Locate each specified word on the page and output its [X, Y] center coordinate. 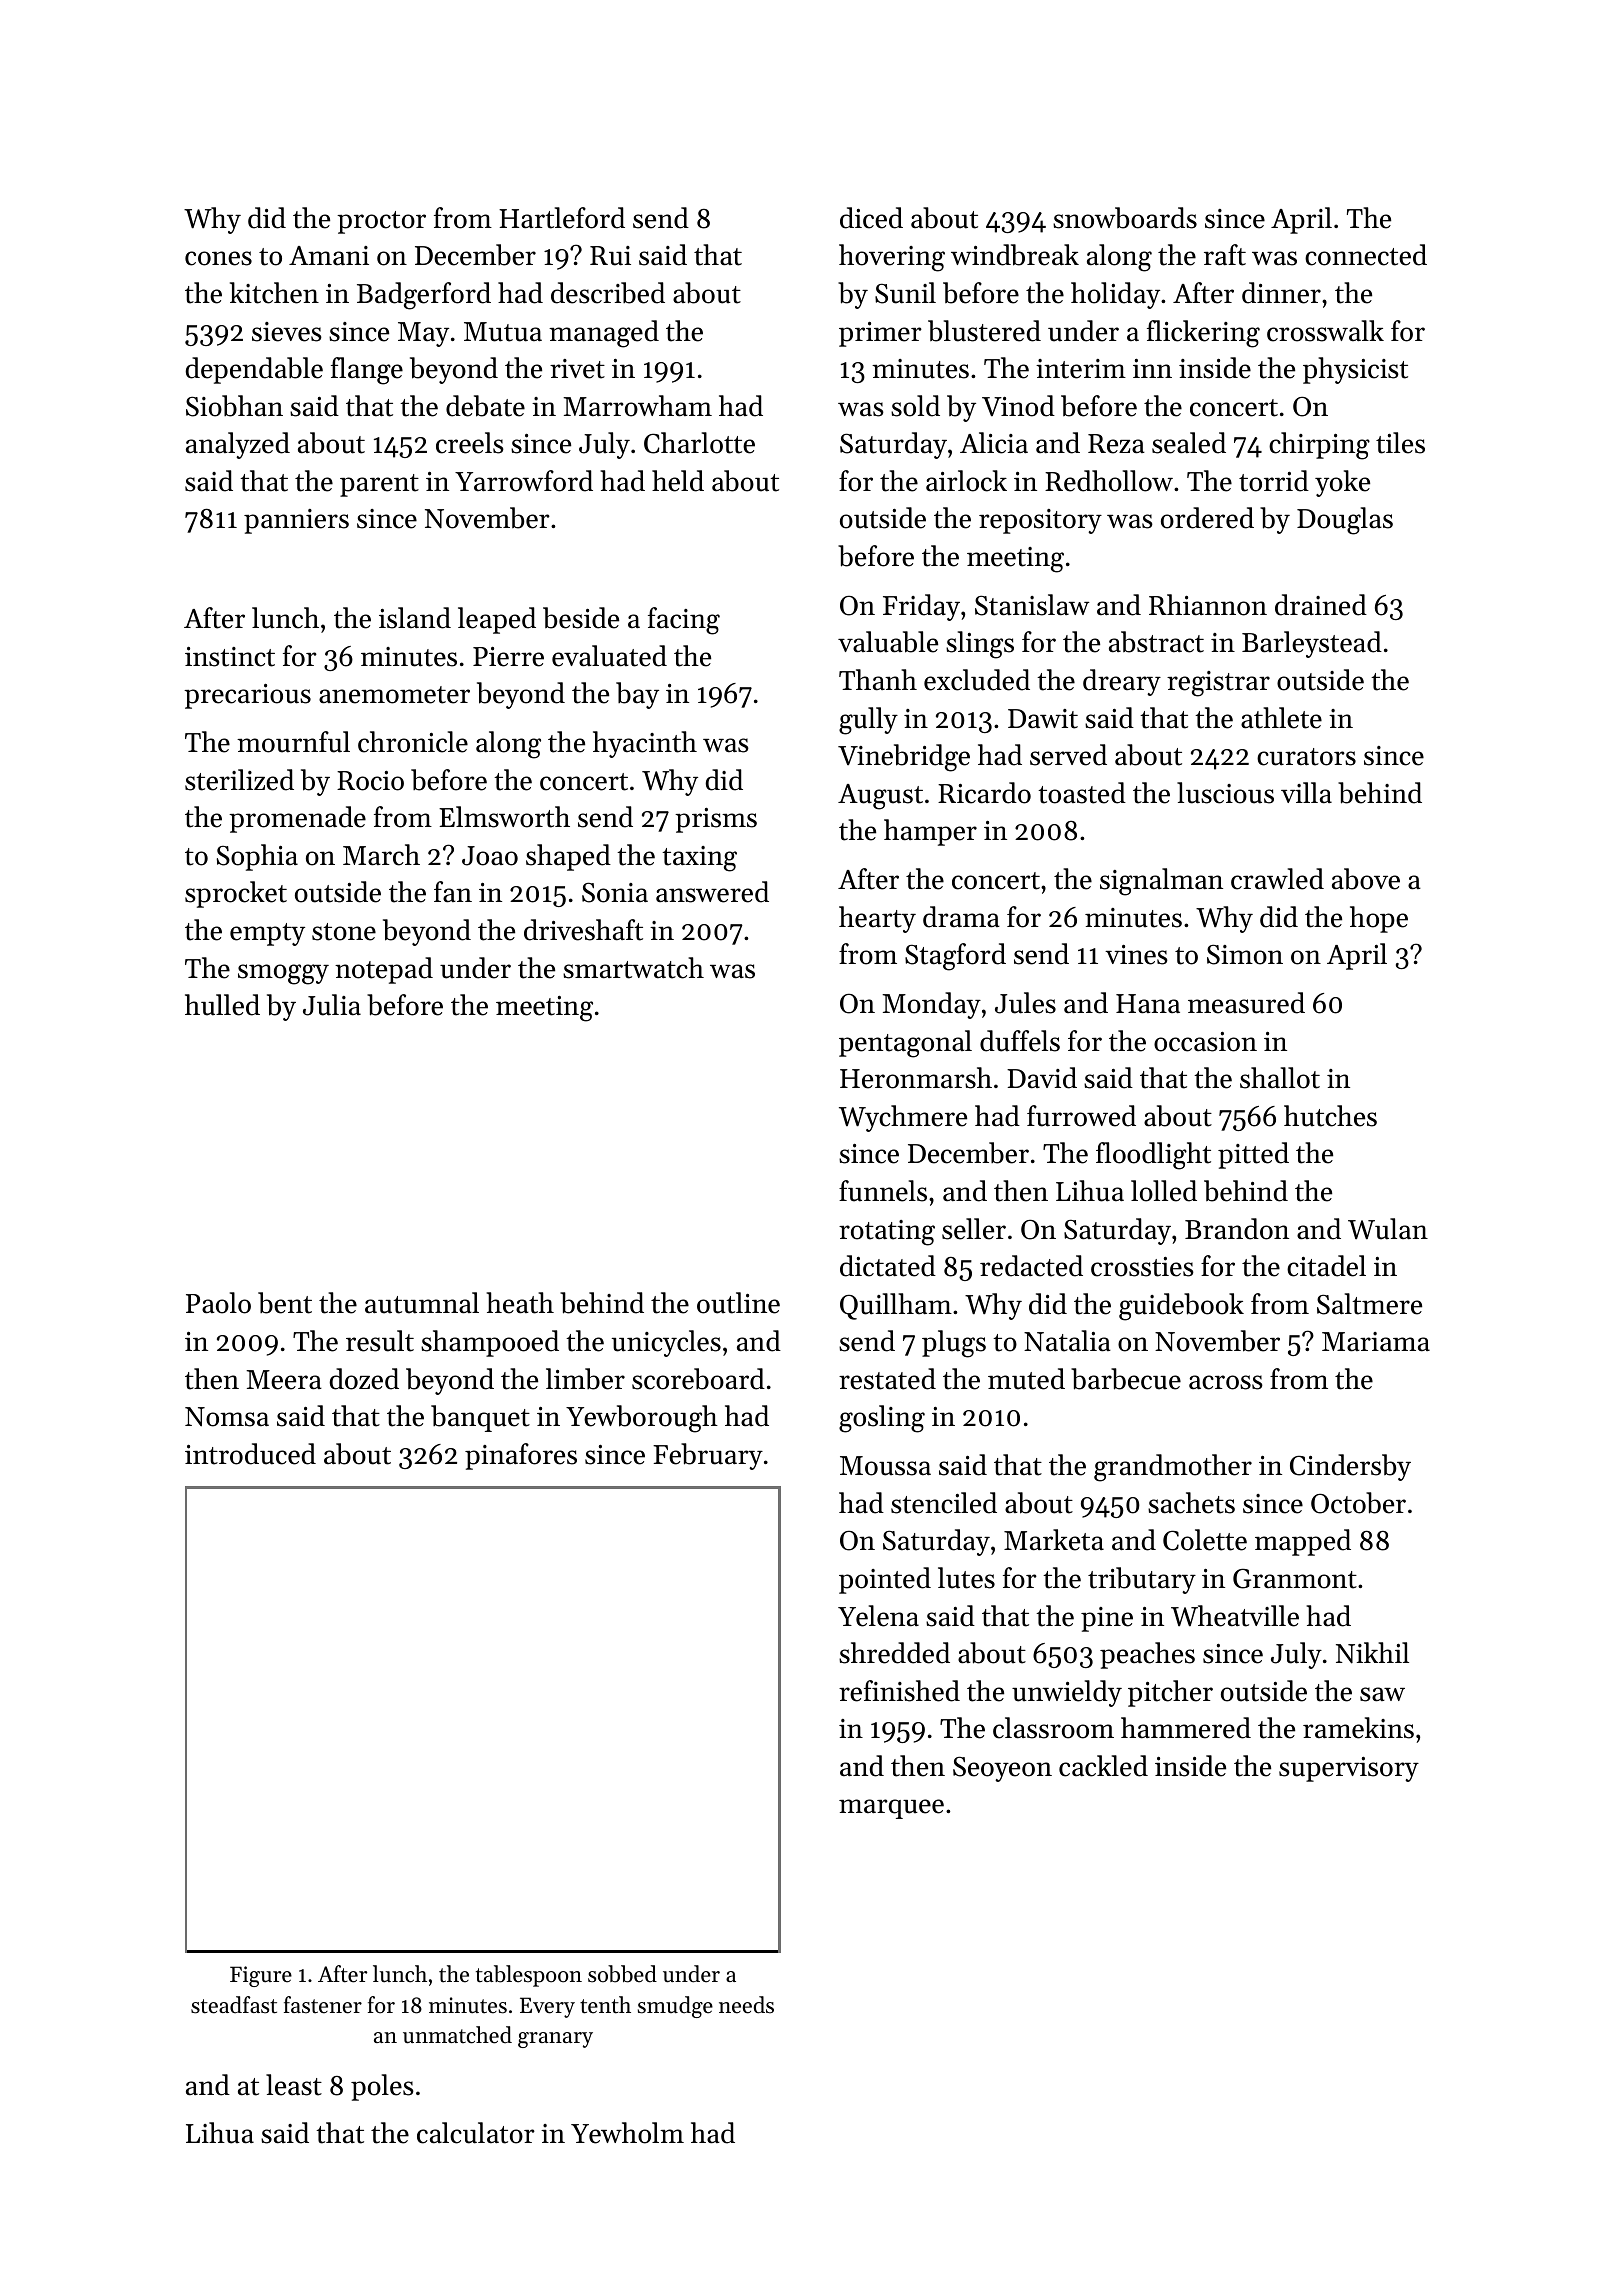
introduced [250, 1454]
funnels [883, 1191]
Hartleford [562, 218]
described [608, 293]
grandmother [1173, 1468]
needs [746, 2005]
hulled [222, 1005]
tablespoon [529, 1976]
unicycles [666, 1343]
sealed [1189, 443]
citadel [1326, 1266]
